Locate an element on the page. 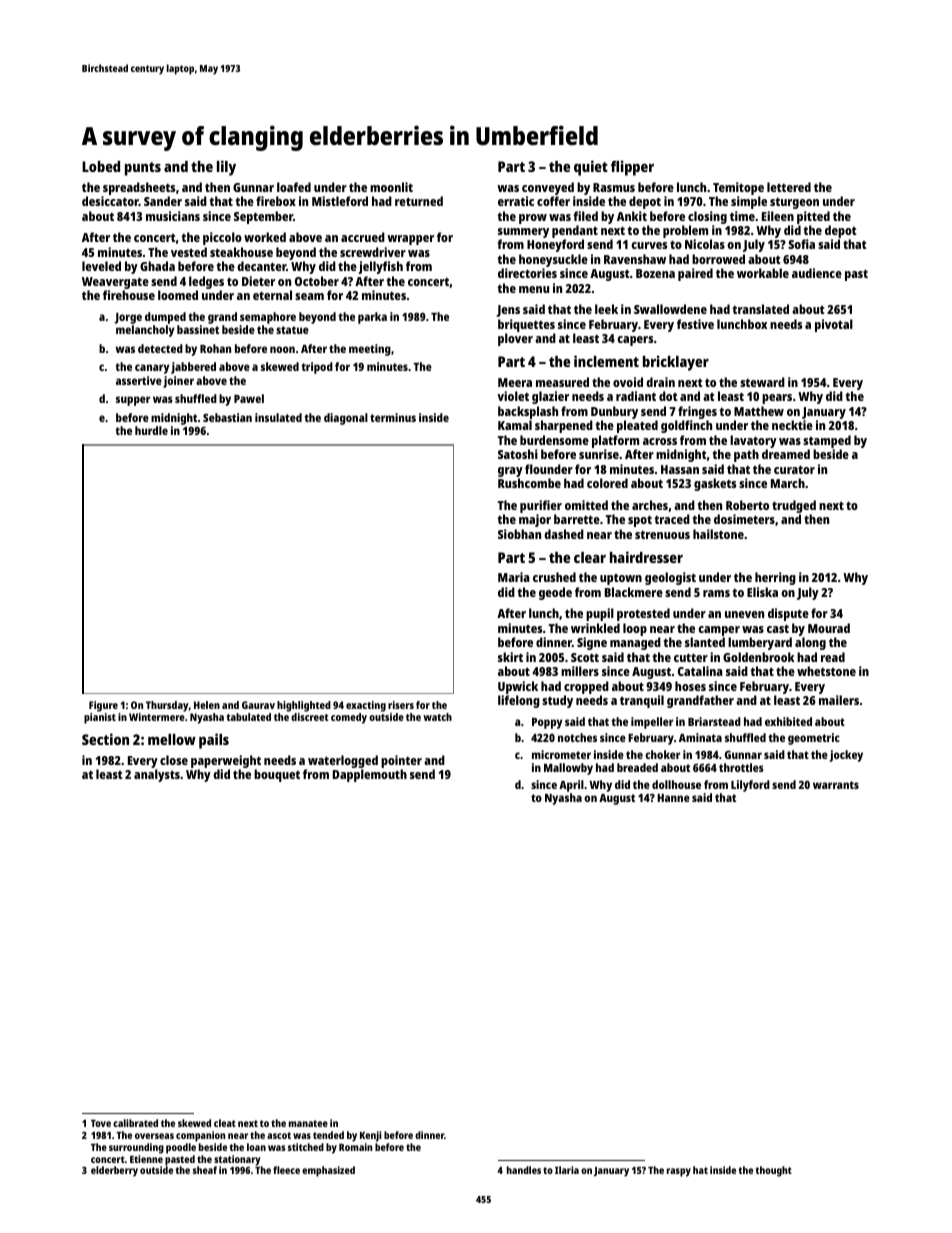 This page has width=952, height=1233. stamped is located at coordinates (827, 441).
